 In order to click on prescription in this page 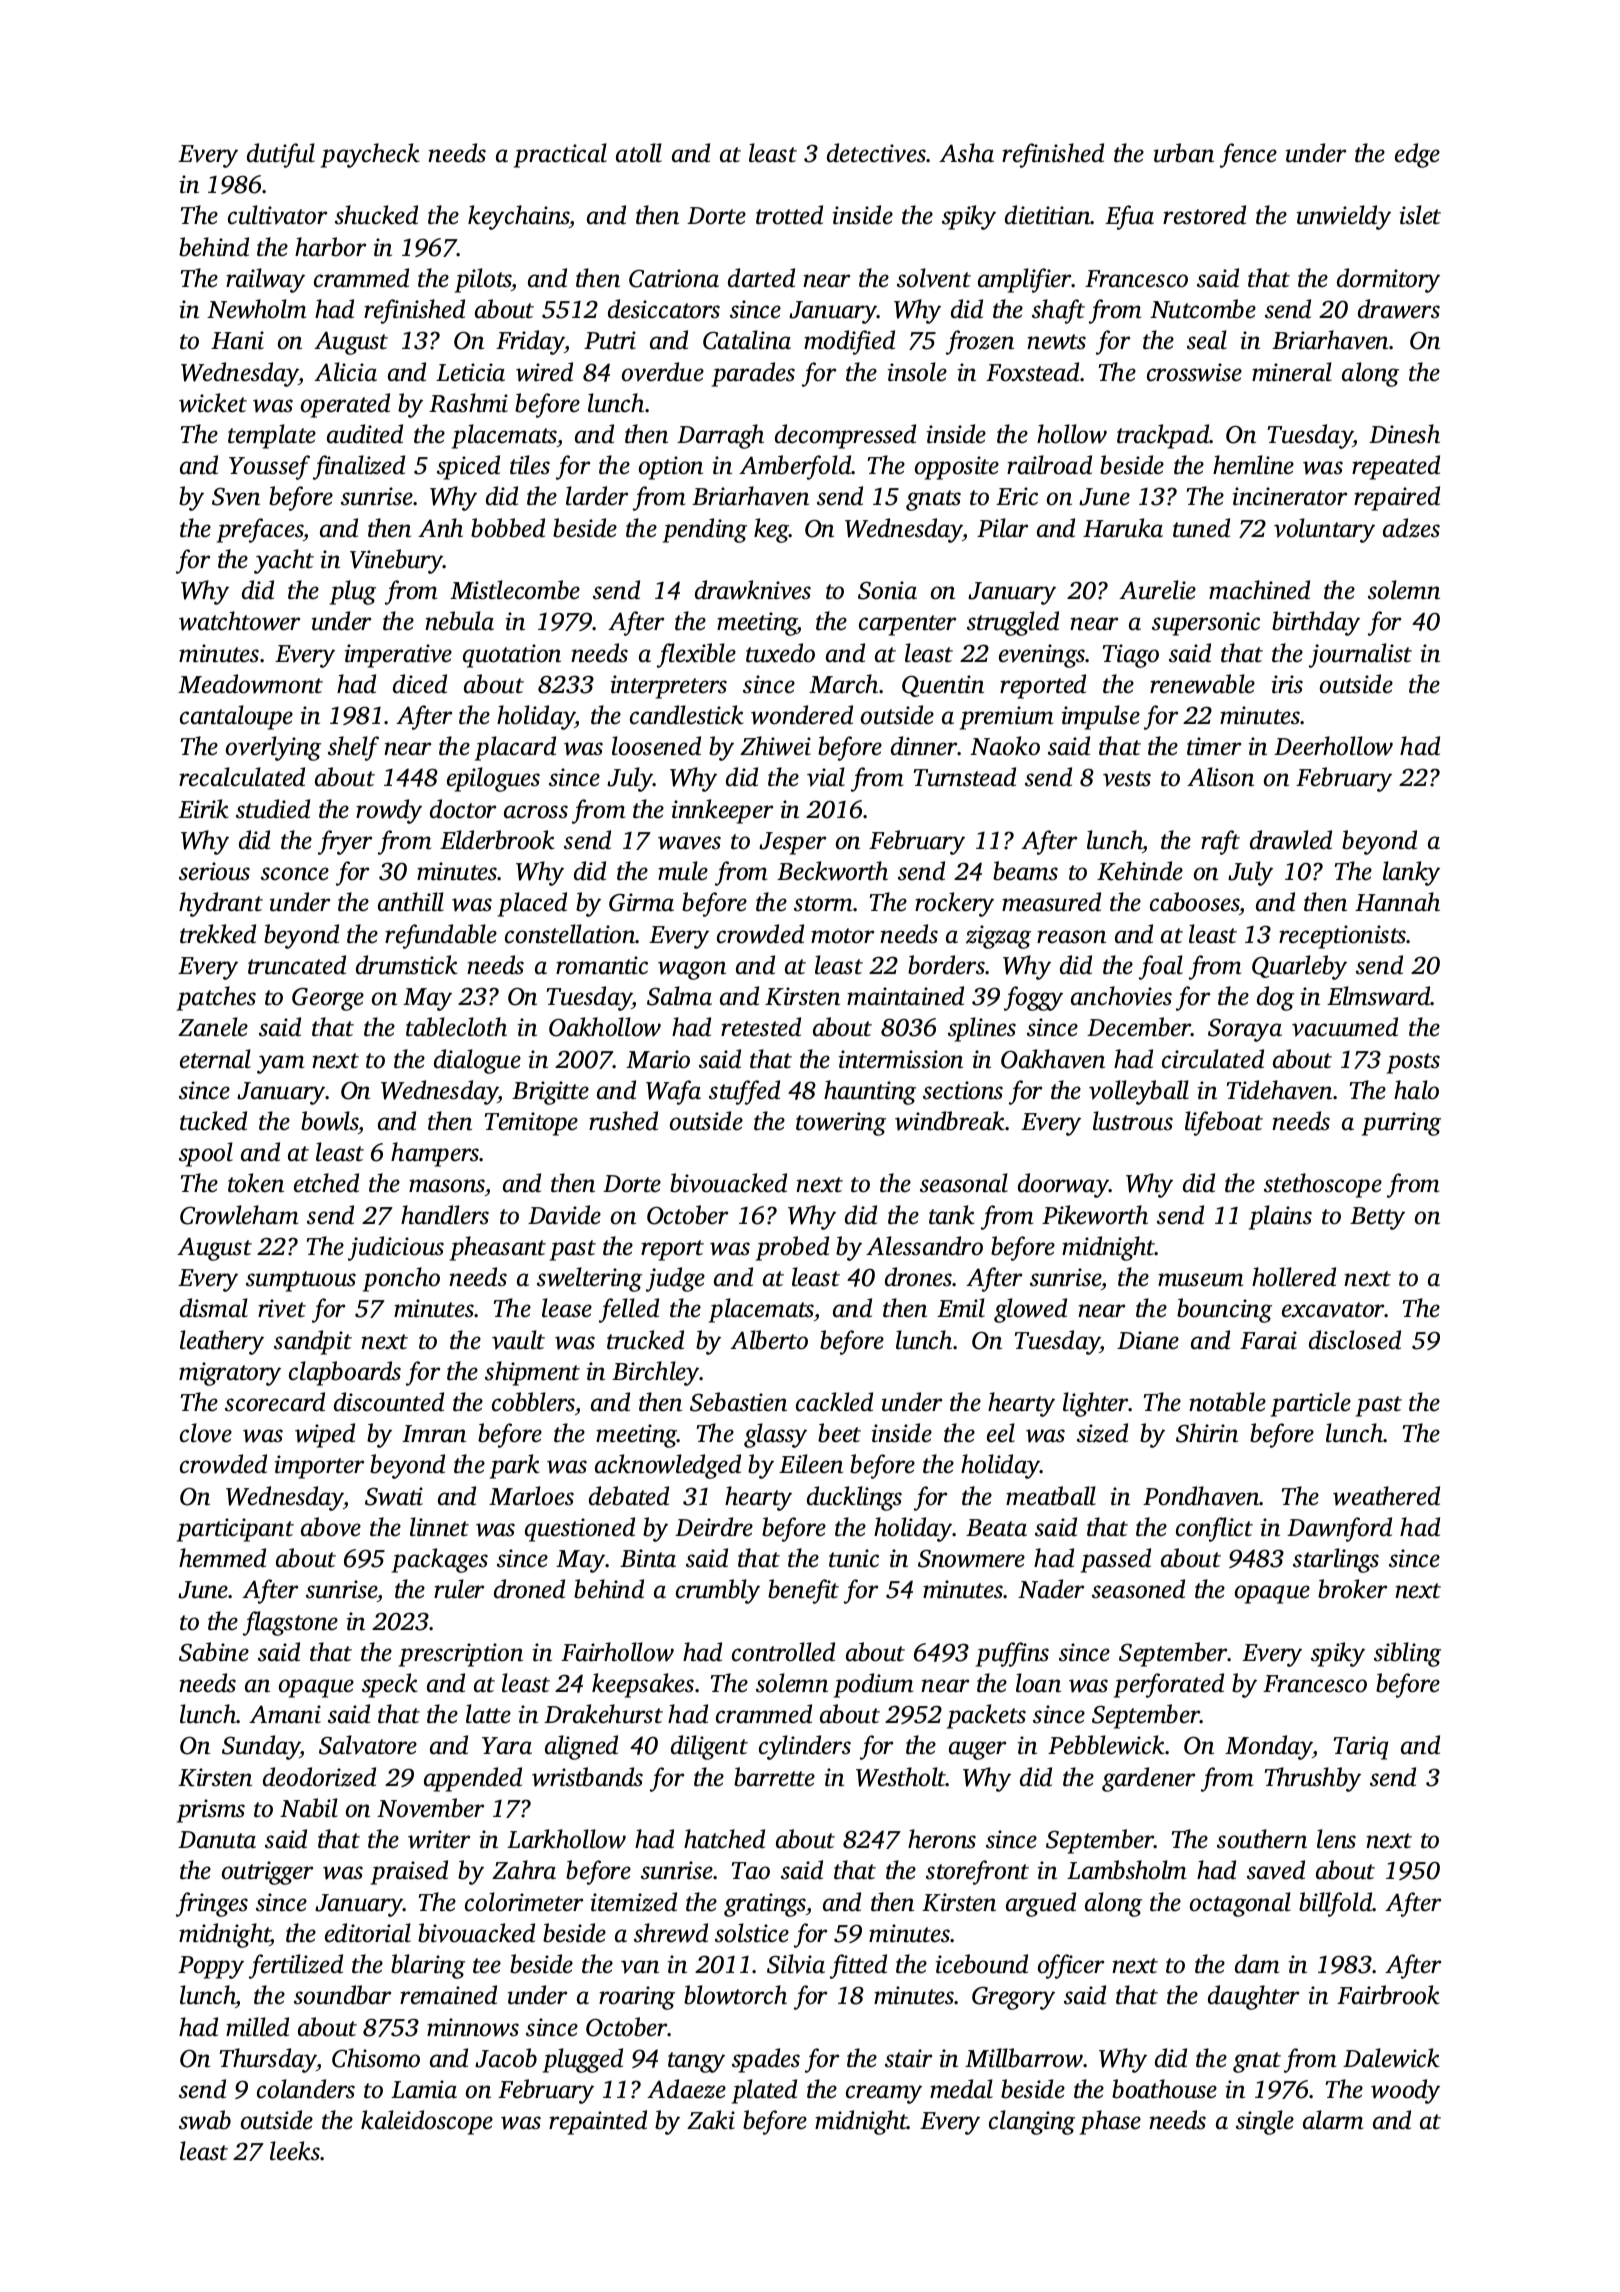, I will do `click(461, 1655)`.
